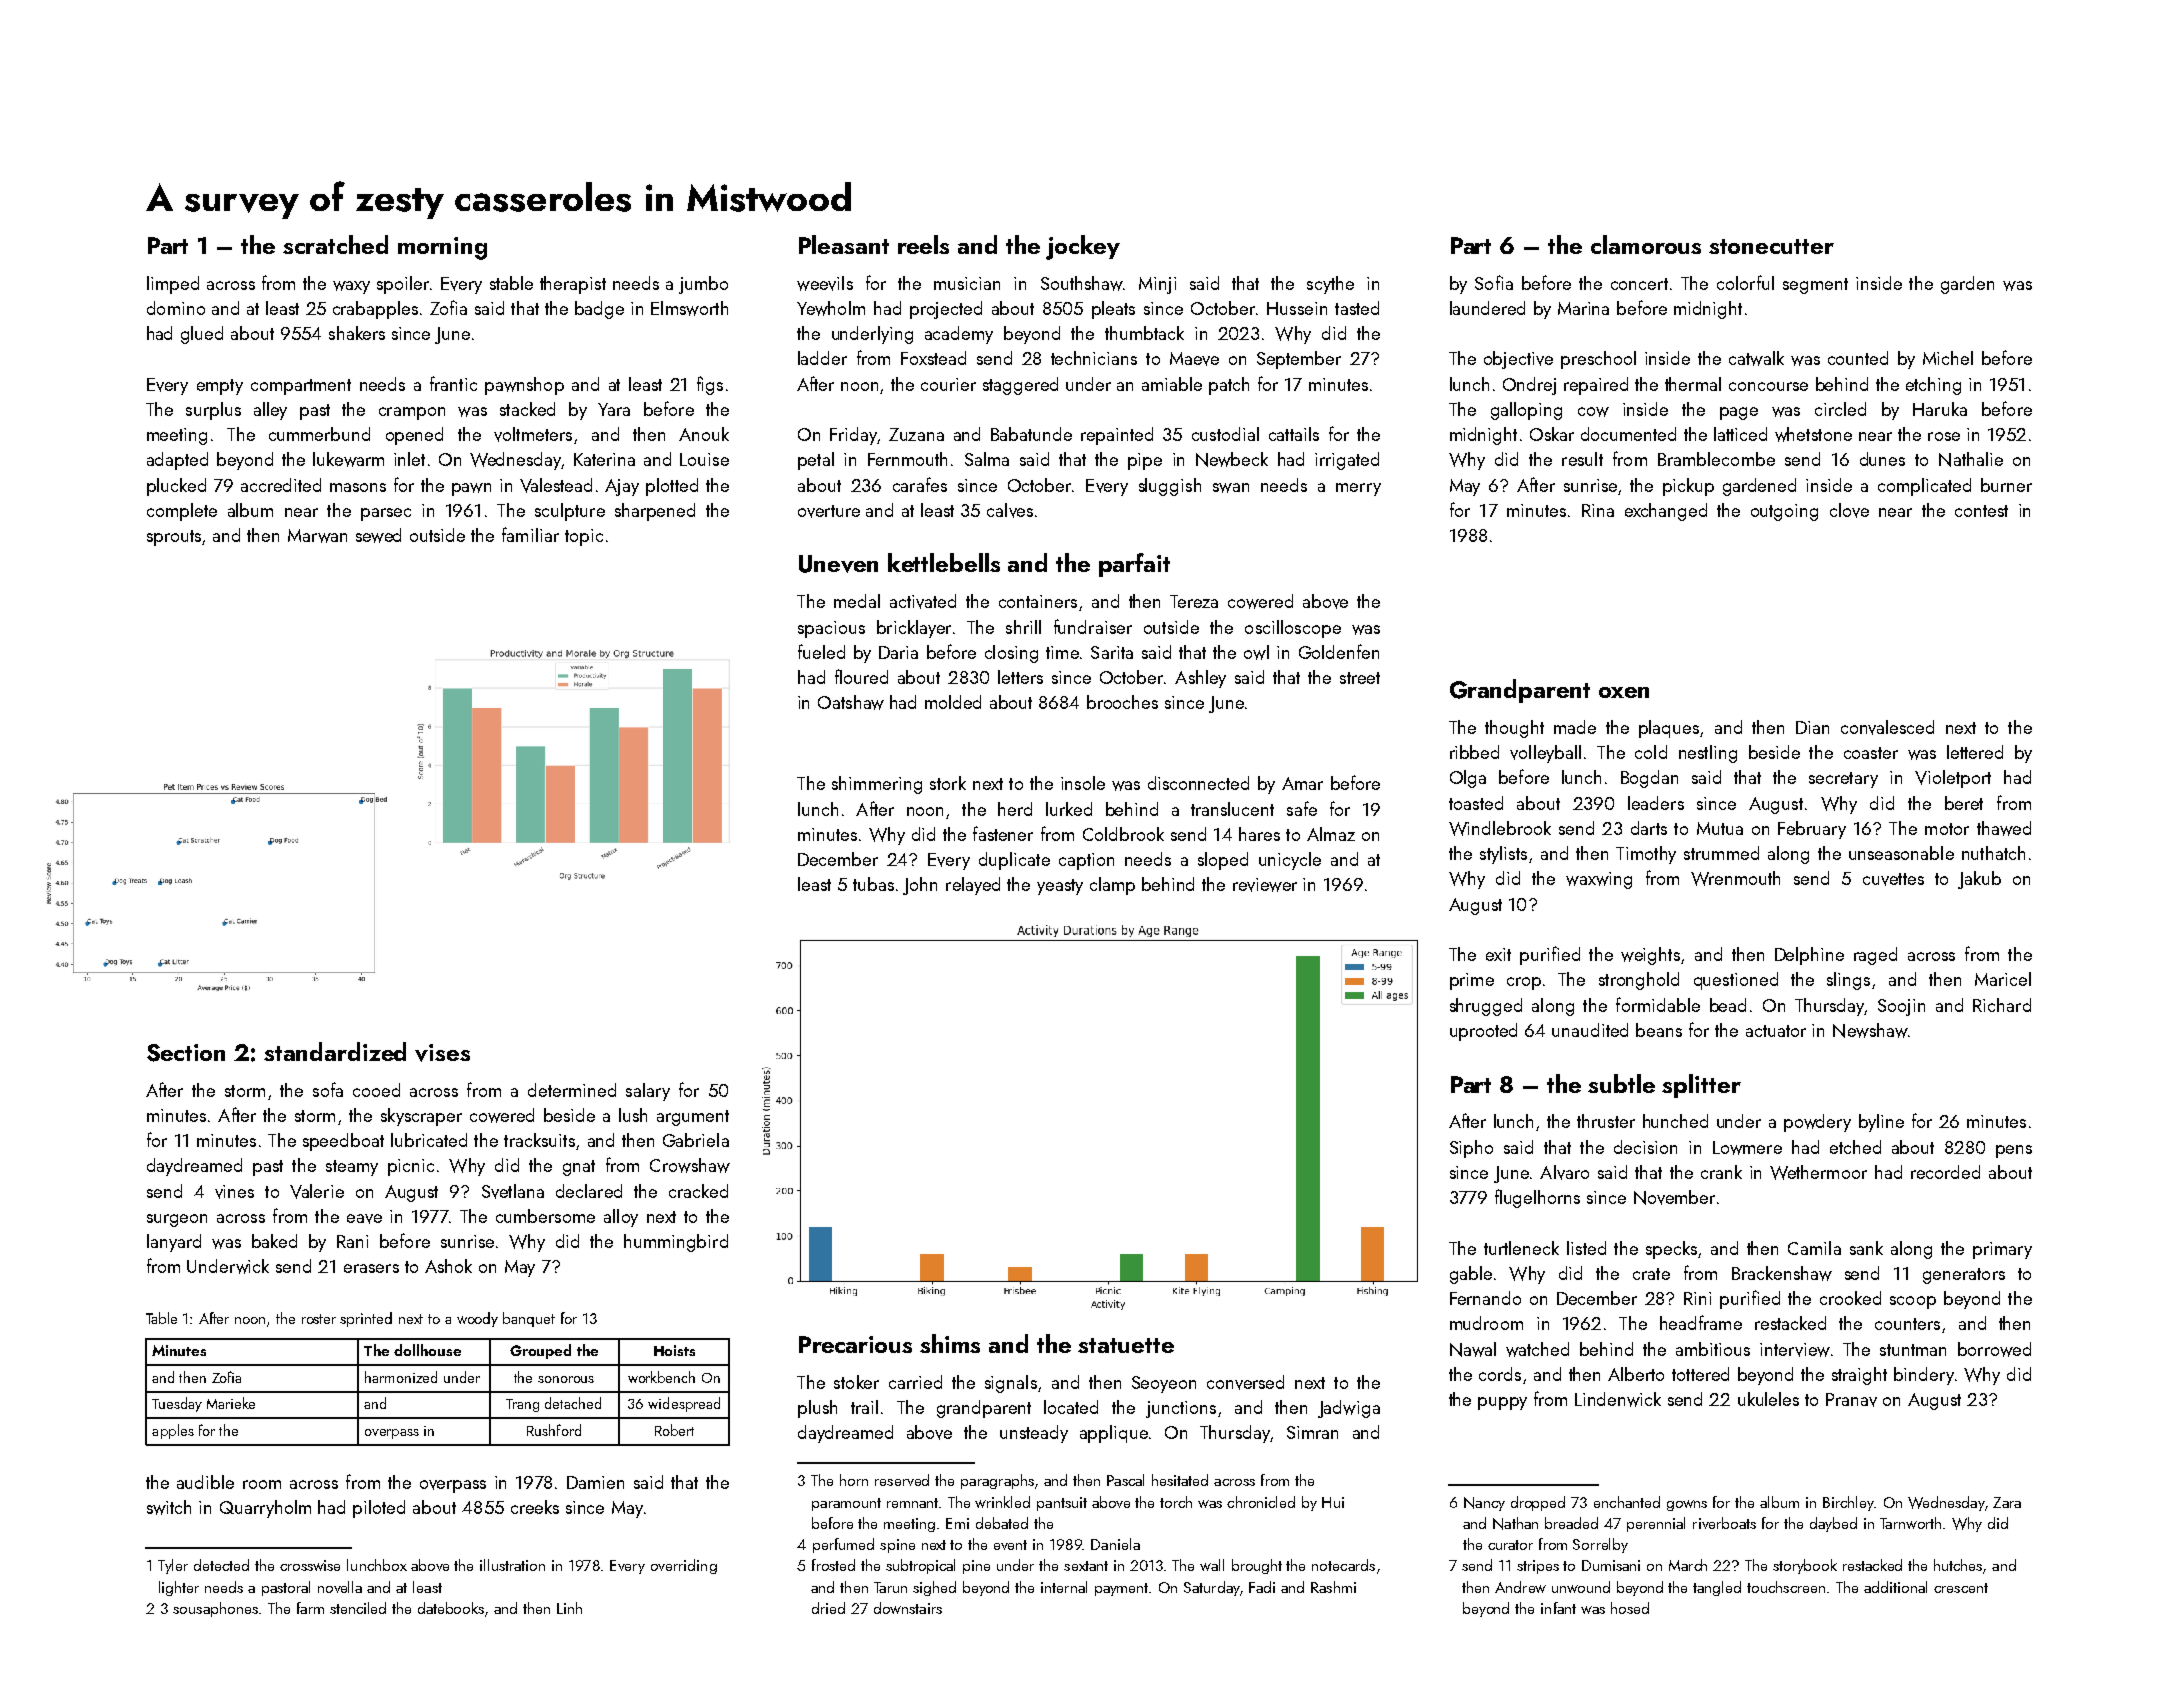  What do you see at coordinates (1771, 246) in the image?
I see `stonecutter` at bounding box center [1771, 246].
